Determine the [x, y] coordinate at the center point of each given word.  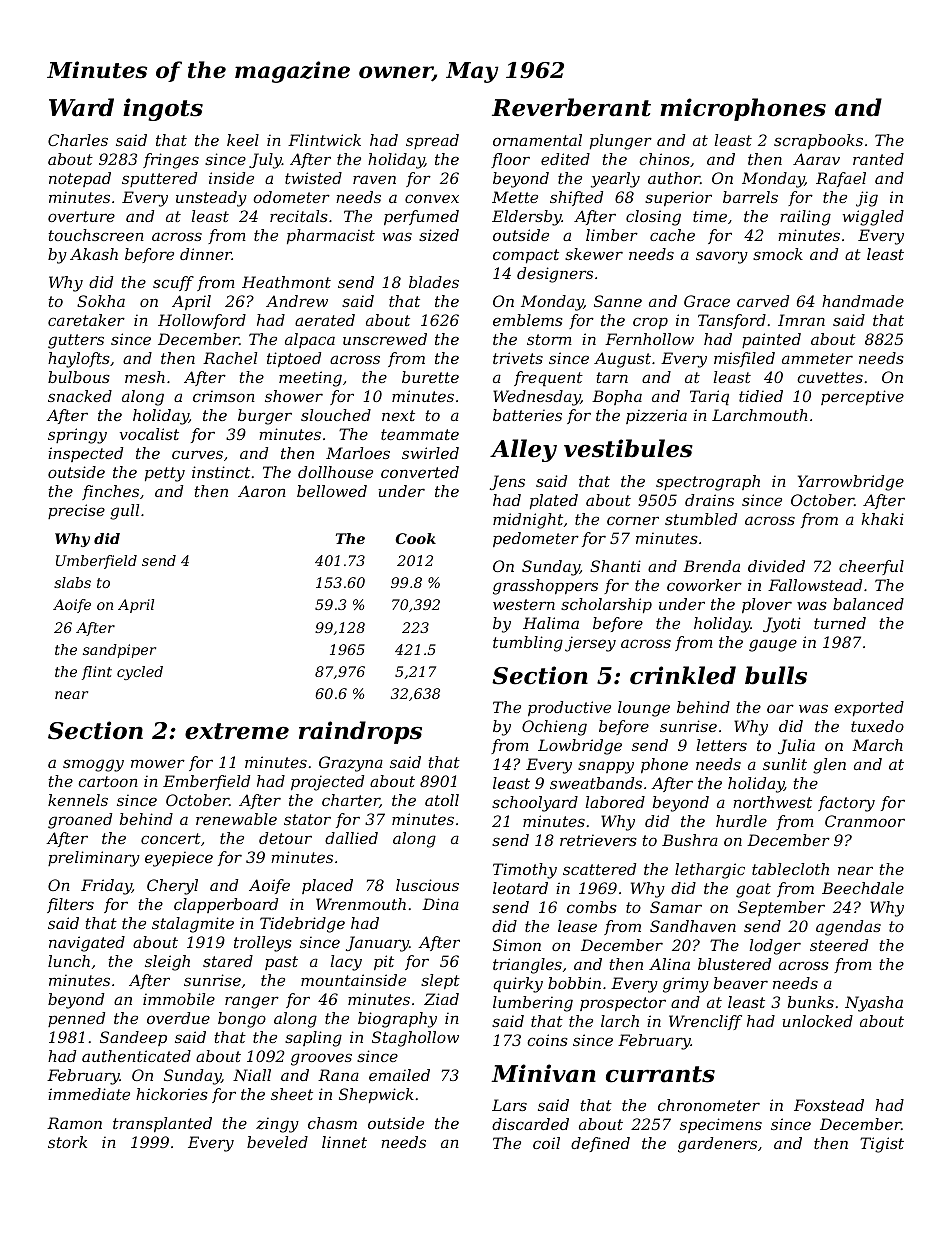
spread [432, 141]
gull [124, 512]
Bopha [617, 397]
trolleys [263, 944]
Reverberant [571, 107]
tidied [761, 396]
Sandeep [133, 1038]
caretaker [86, 320]
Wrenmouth [361, 904]
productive [569, 708]
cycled [140, 673]
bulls [776, 675]
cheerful [871, 567]
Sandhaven [693, 926]
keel [243, 140]
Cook [416, 538]
